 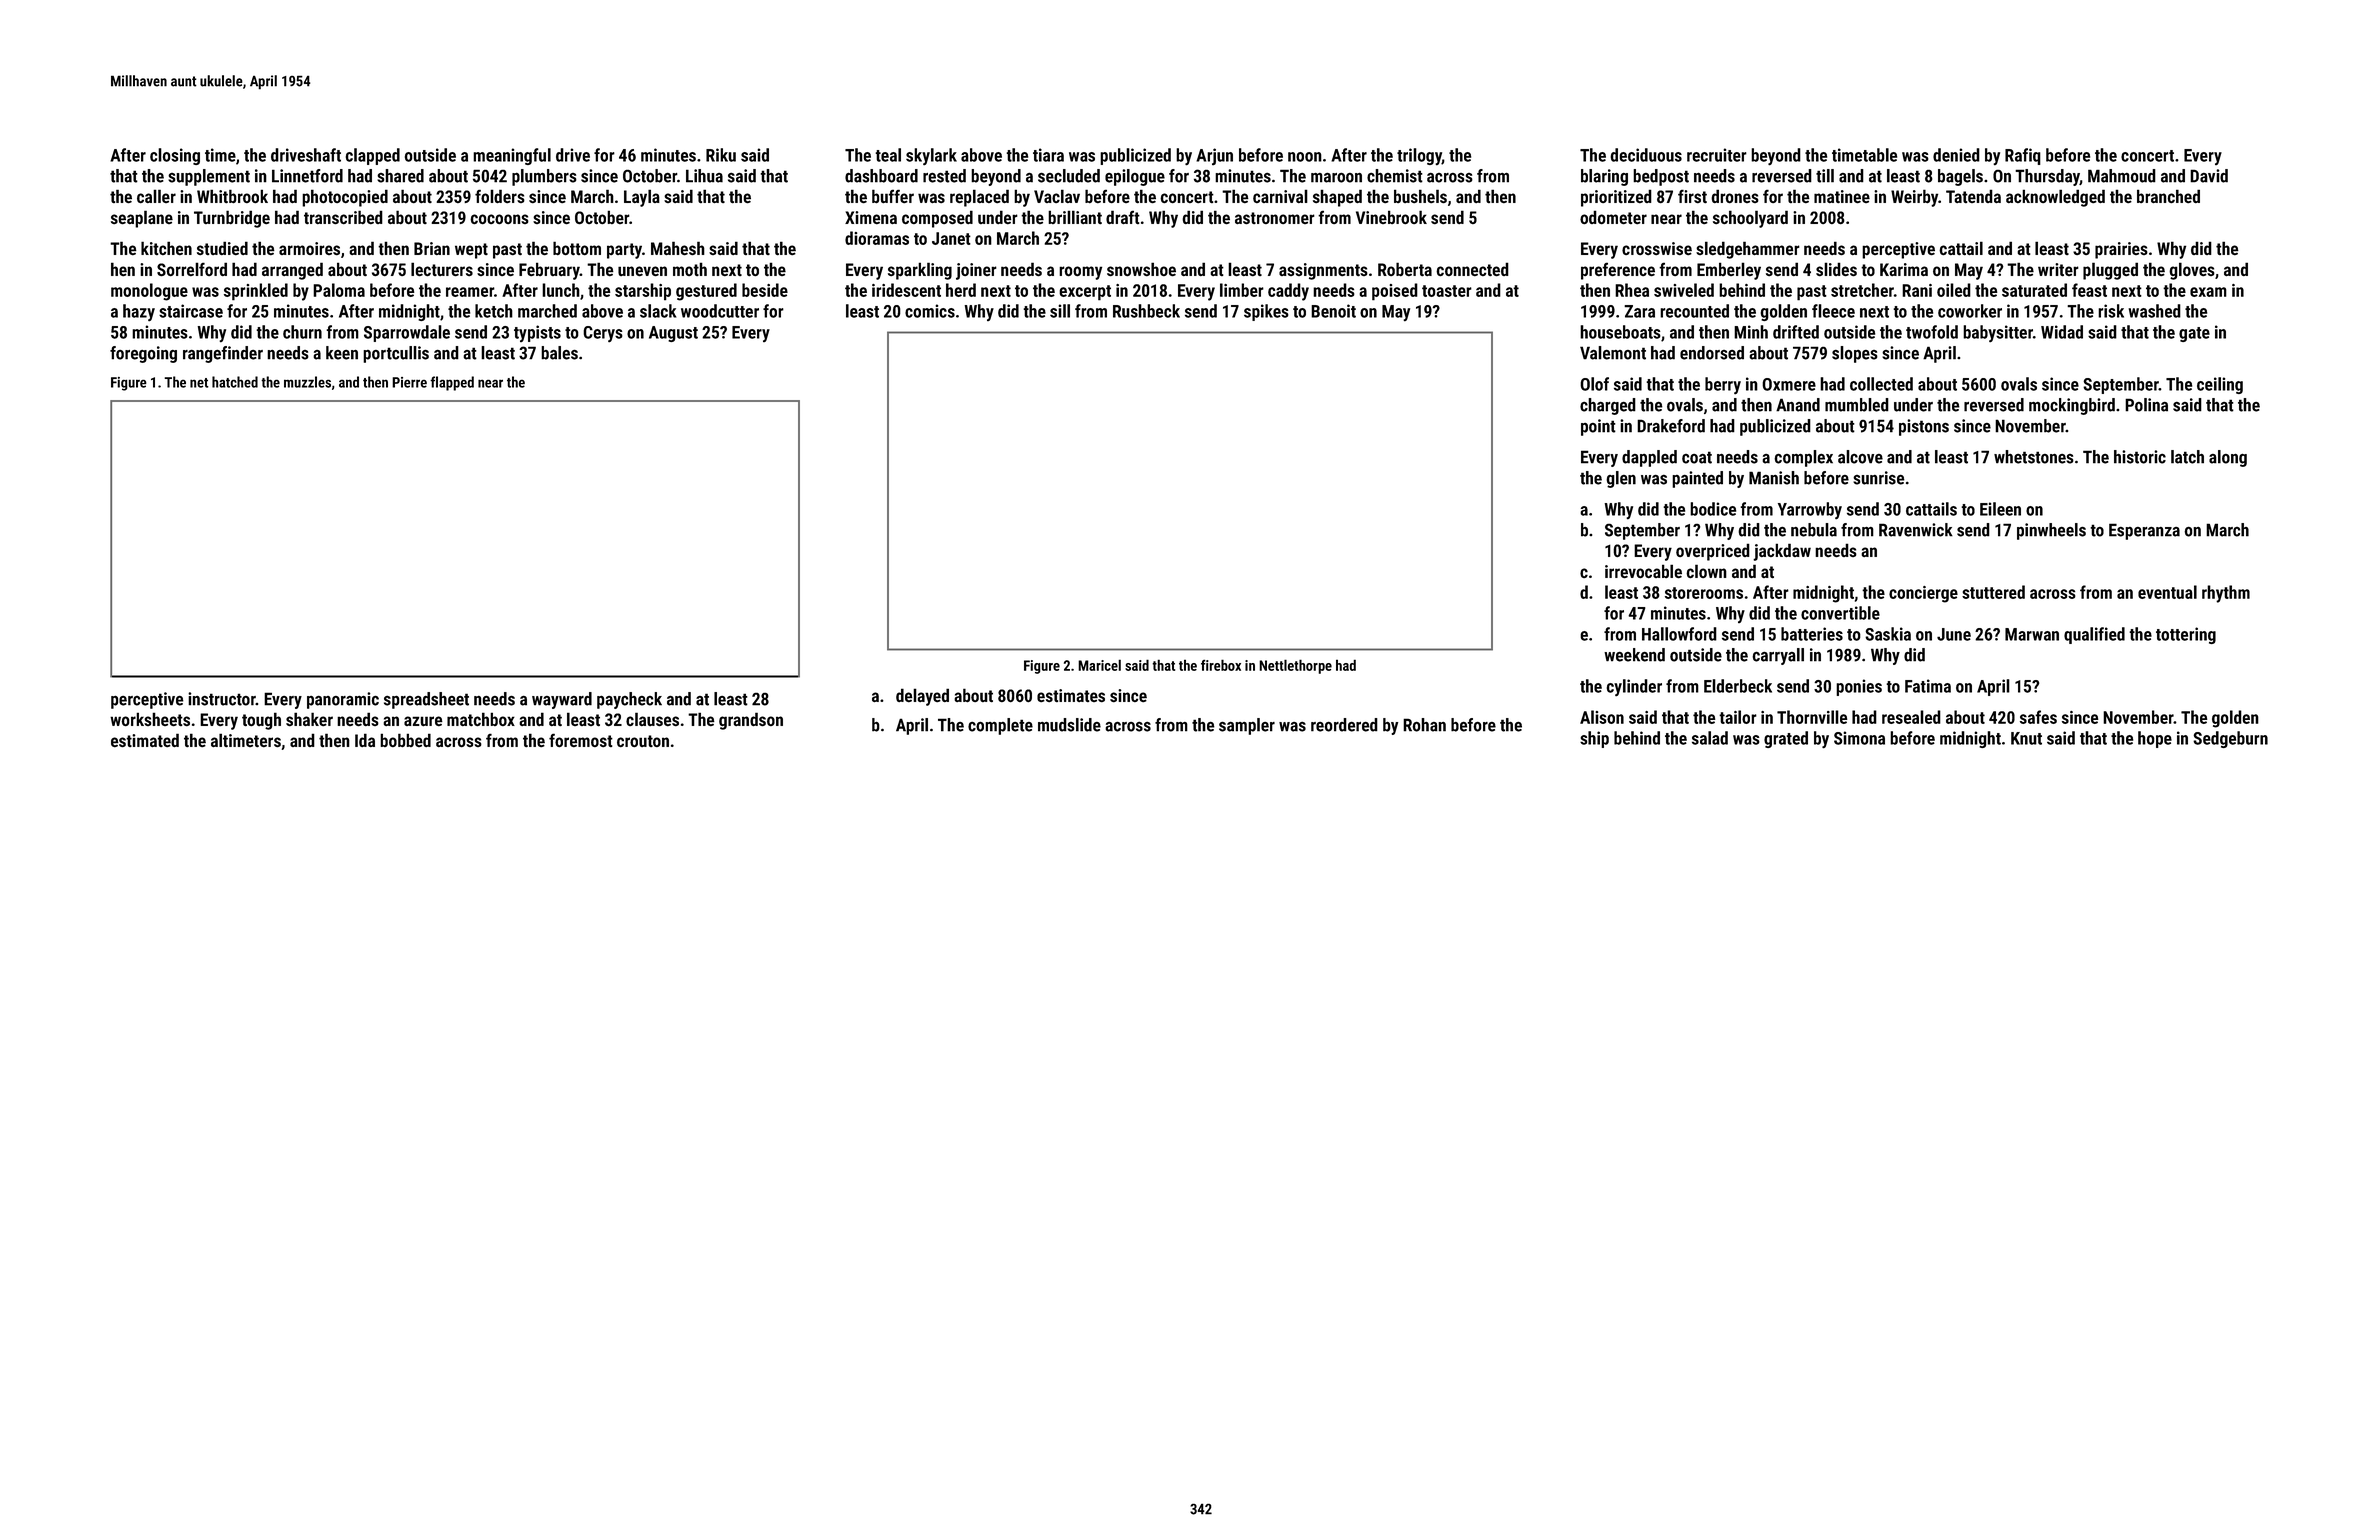 What do you see at coordinates (2192, 271) in the screenshot?
I see `gloves` at bounding box center [2192, 271].
